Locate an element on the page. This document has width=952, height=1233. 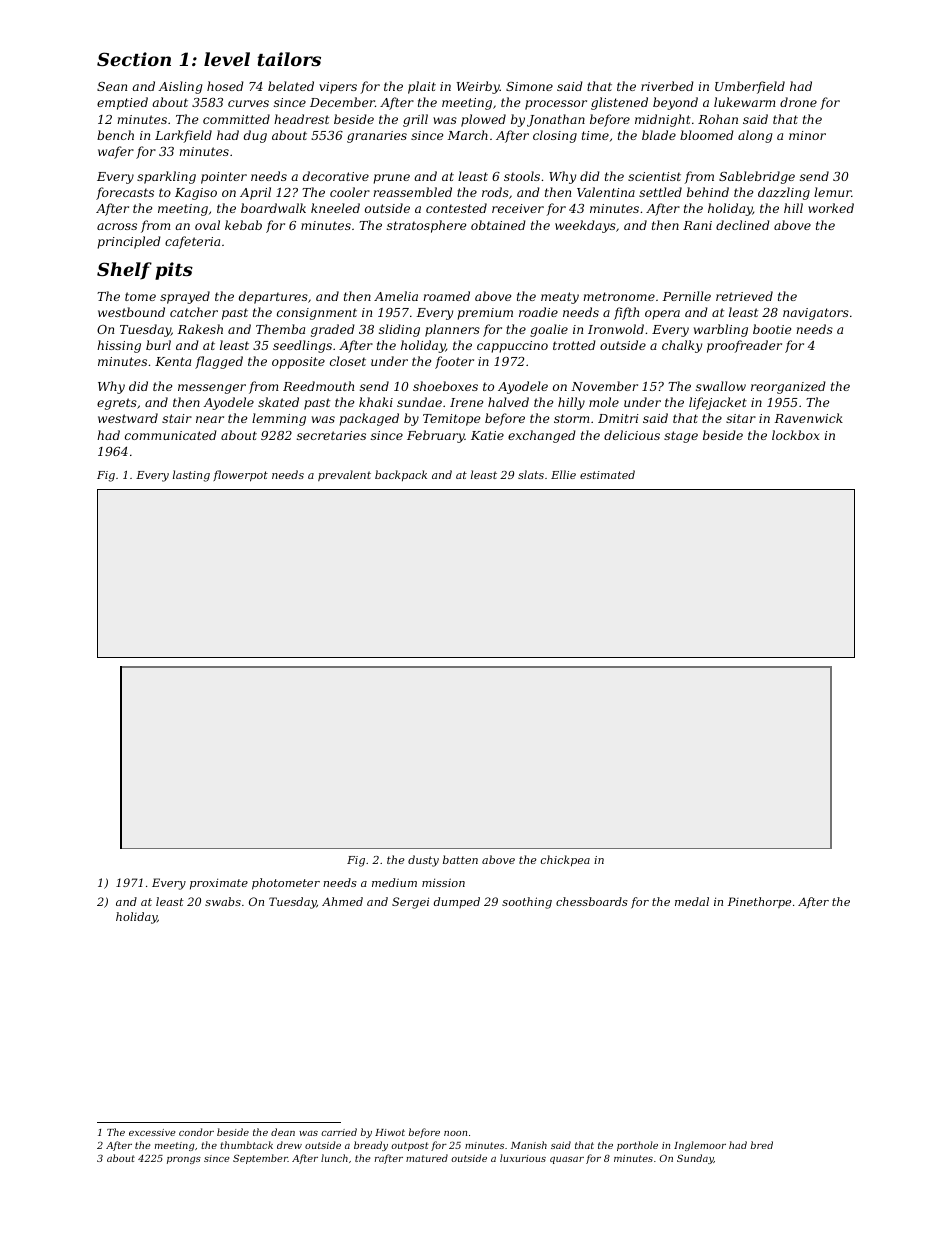
pointer is located at coordinates (224, 178).
